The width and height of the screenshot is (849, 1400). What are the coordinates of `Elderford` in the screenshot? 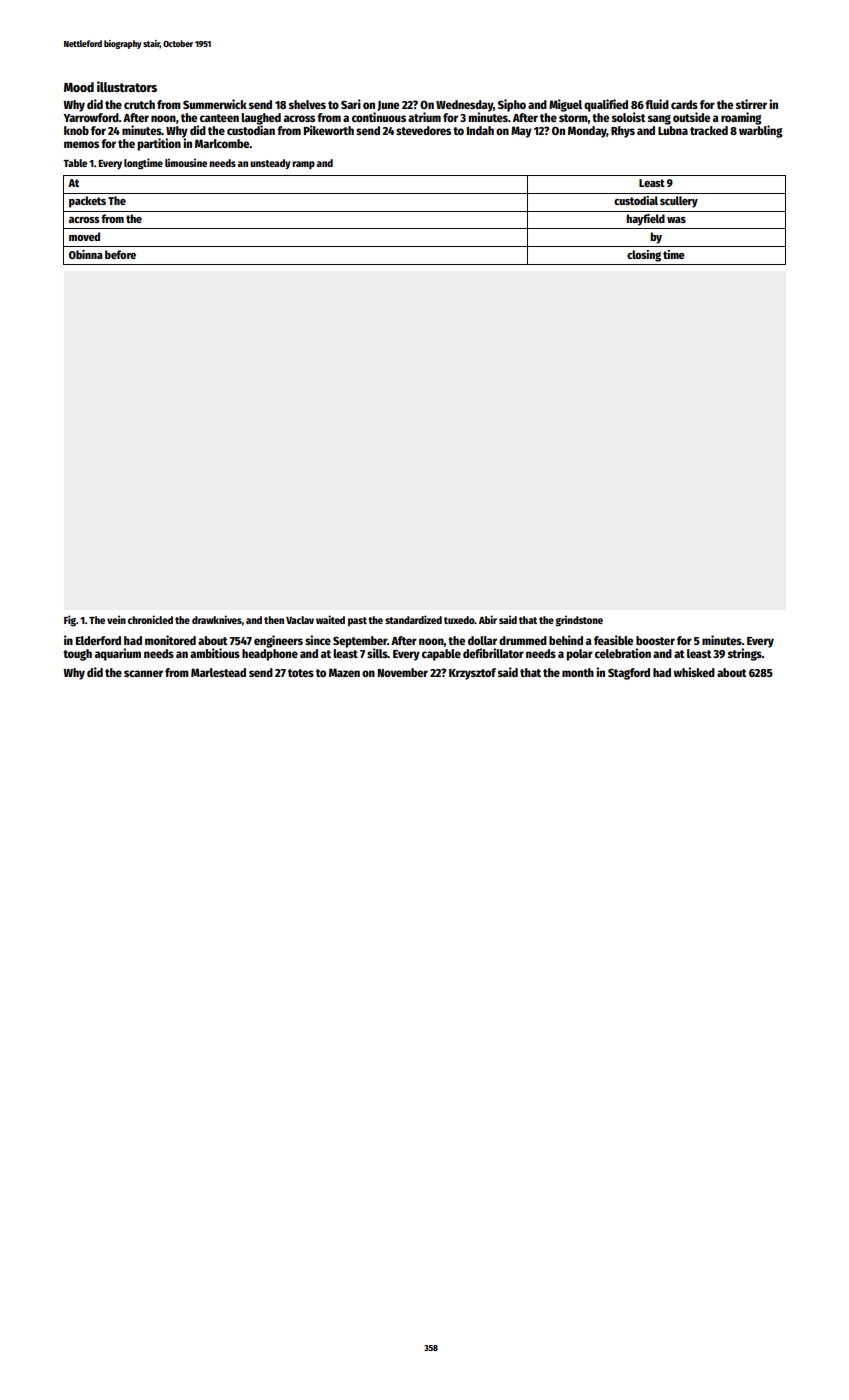 It's located at (98, 640).
